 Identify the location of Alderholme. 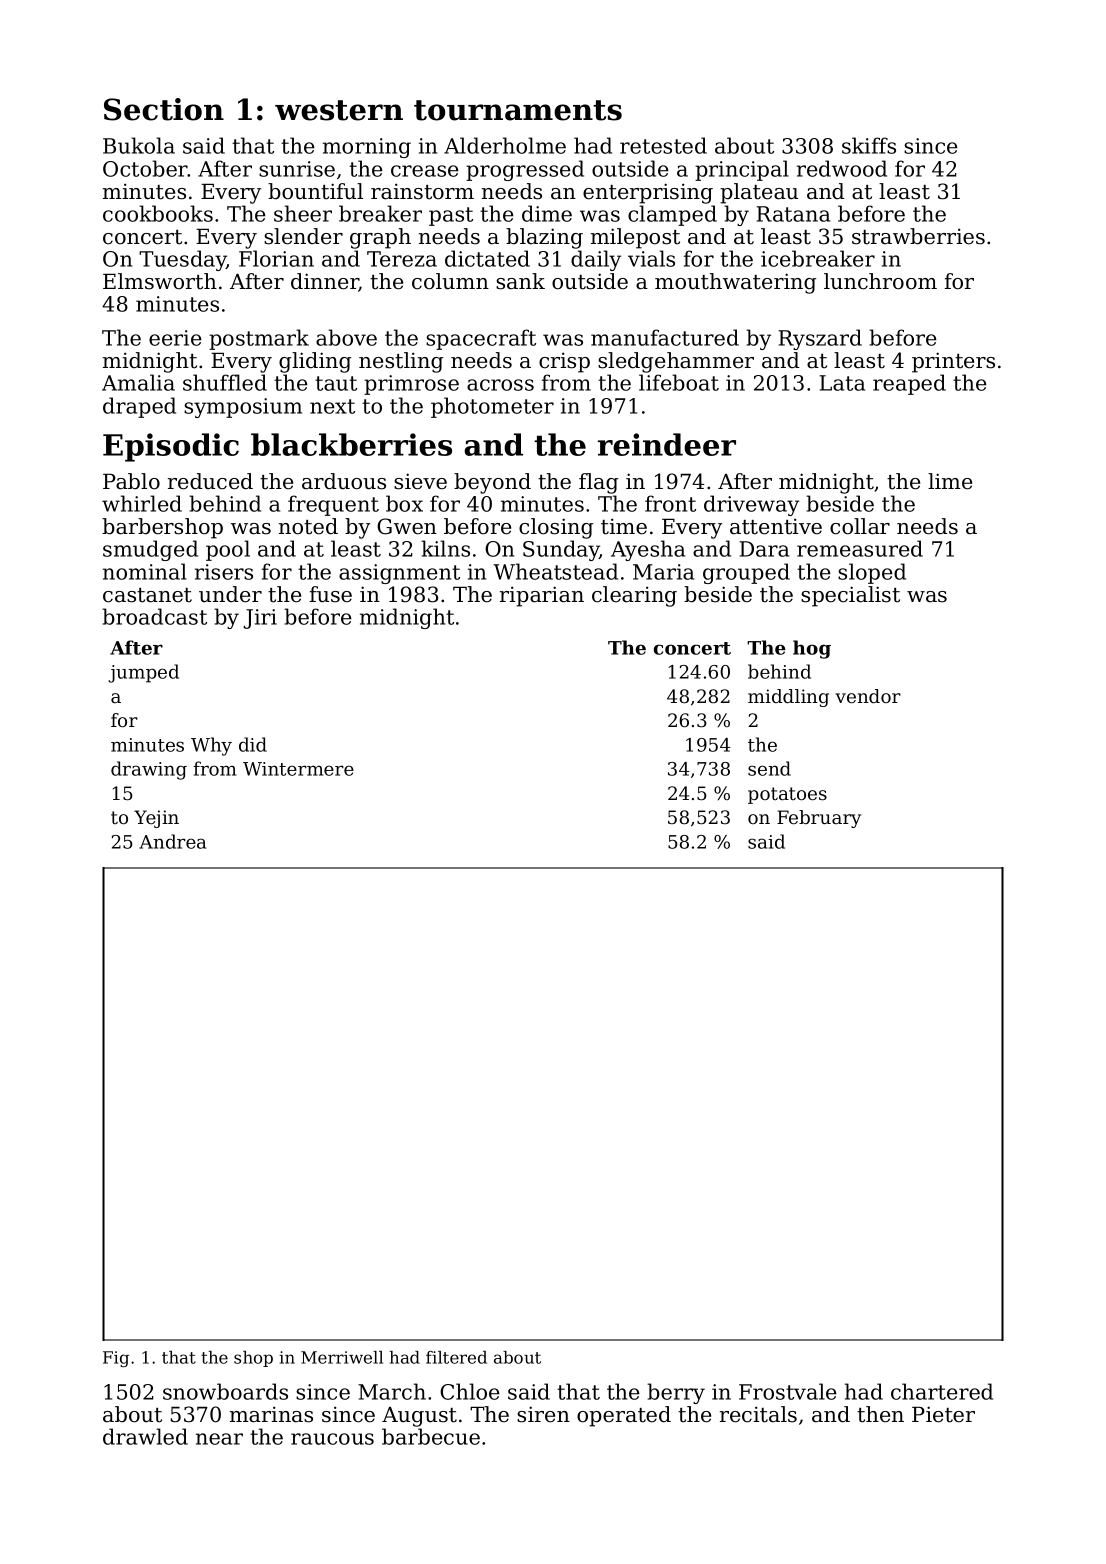
(505, 145).
